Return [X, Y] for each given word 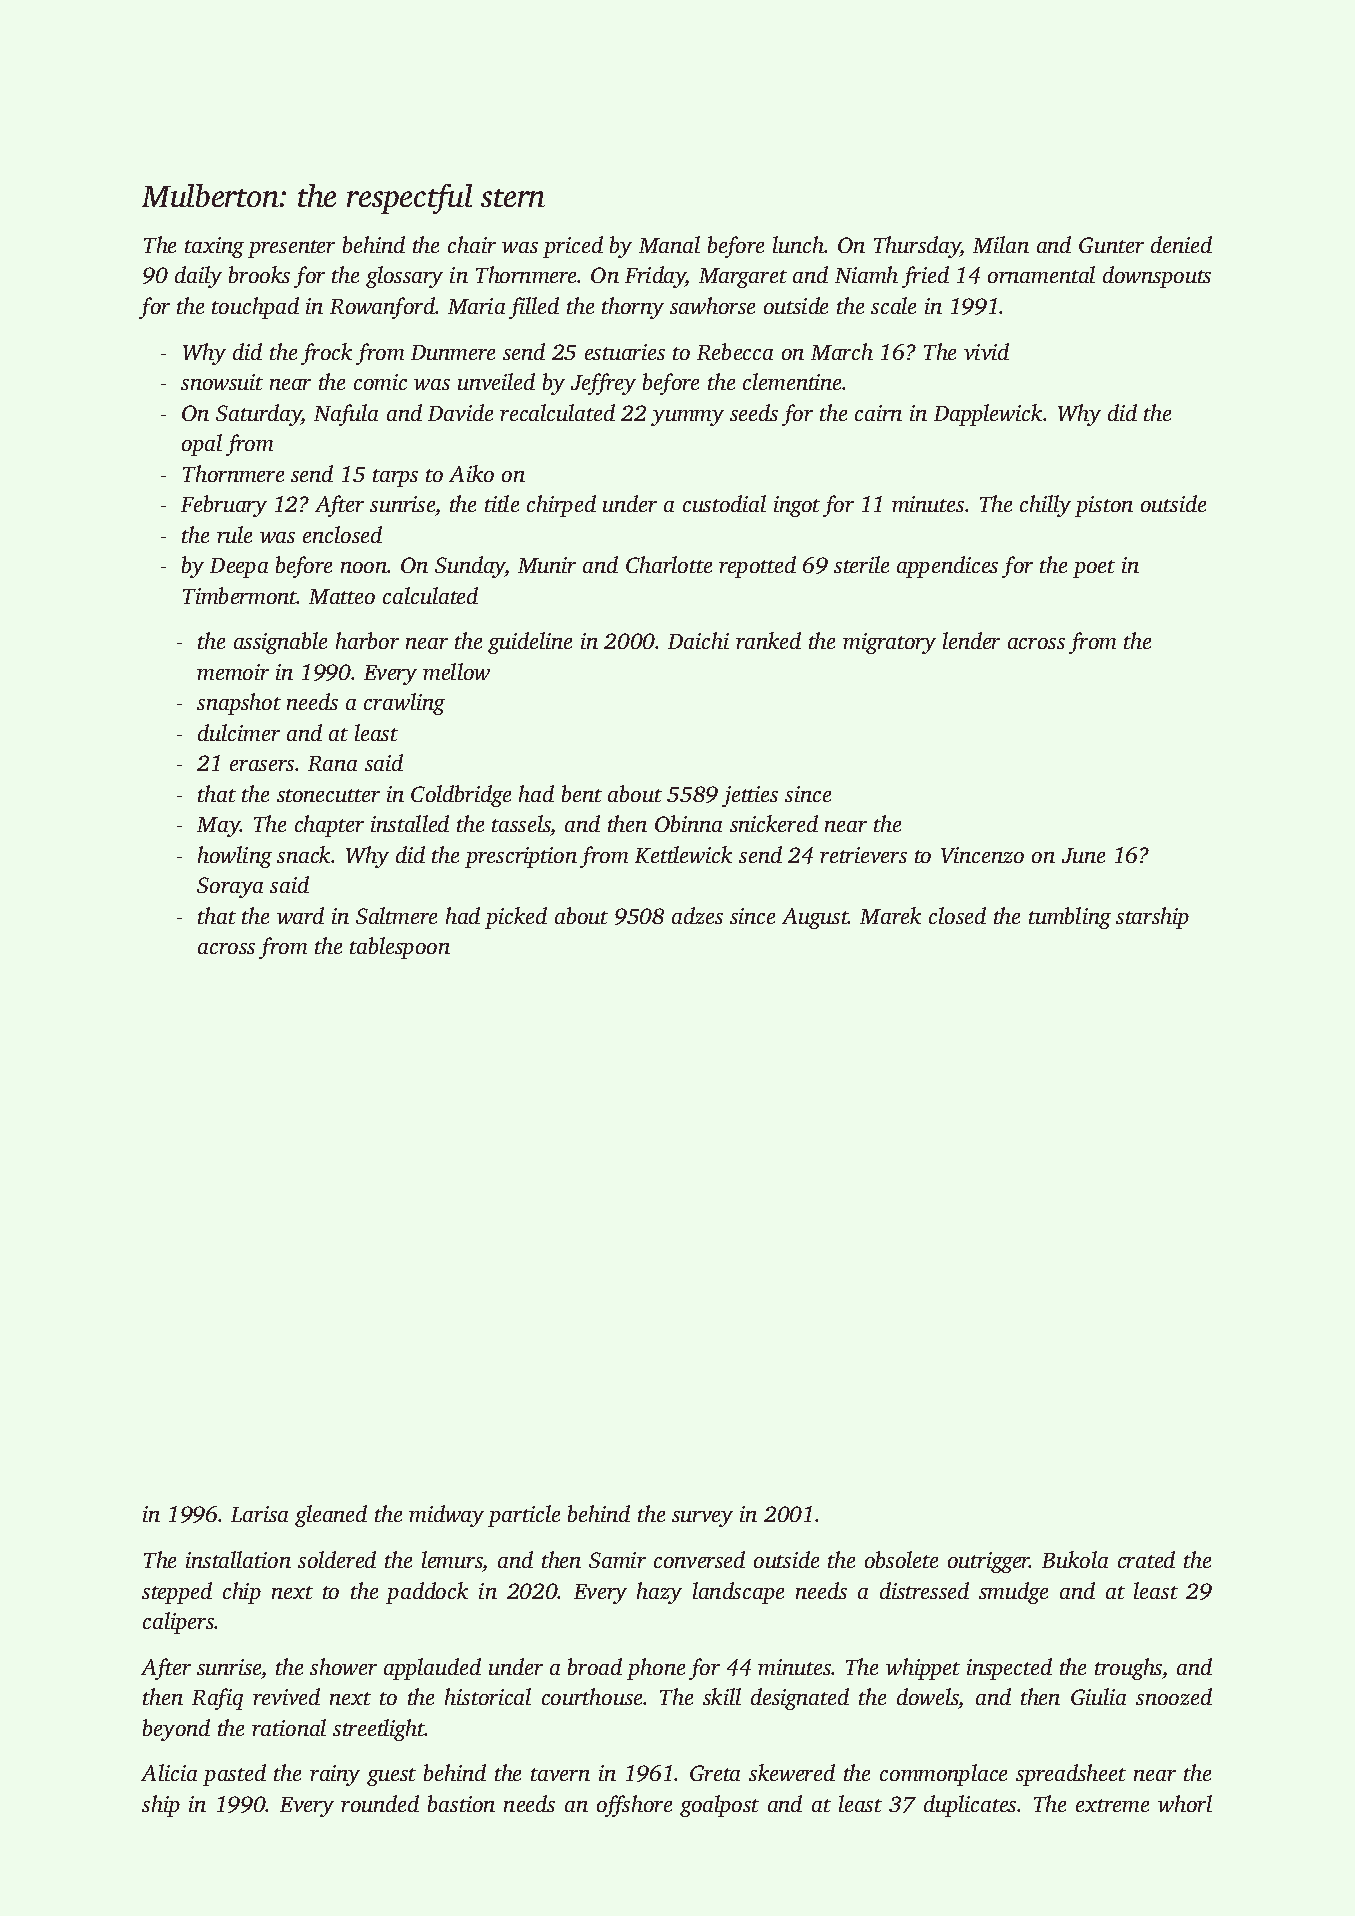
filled [534, 308]
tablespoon [400, 948]
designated [800, 1699]
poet [1094, 569]
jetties [750, 796]
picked [516, 918]
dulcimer [239, 732]
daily [198, 277]
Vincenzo [982, 855]
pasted [234, 1775]
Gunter [1111, 245]
